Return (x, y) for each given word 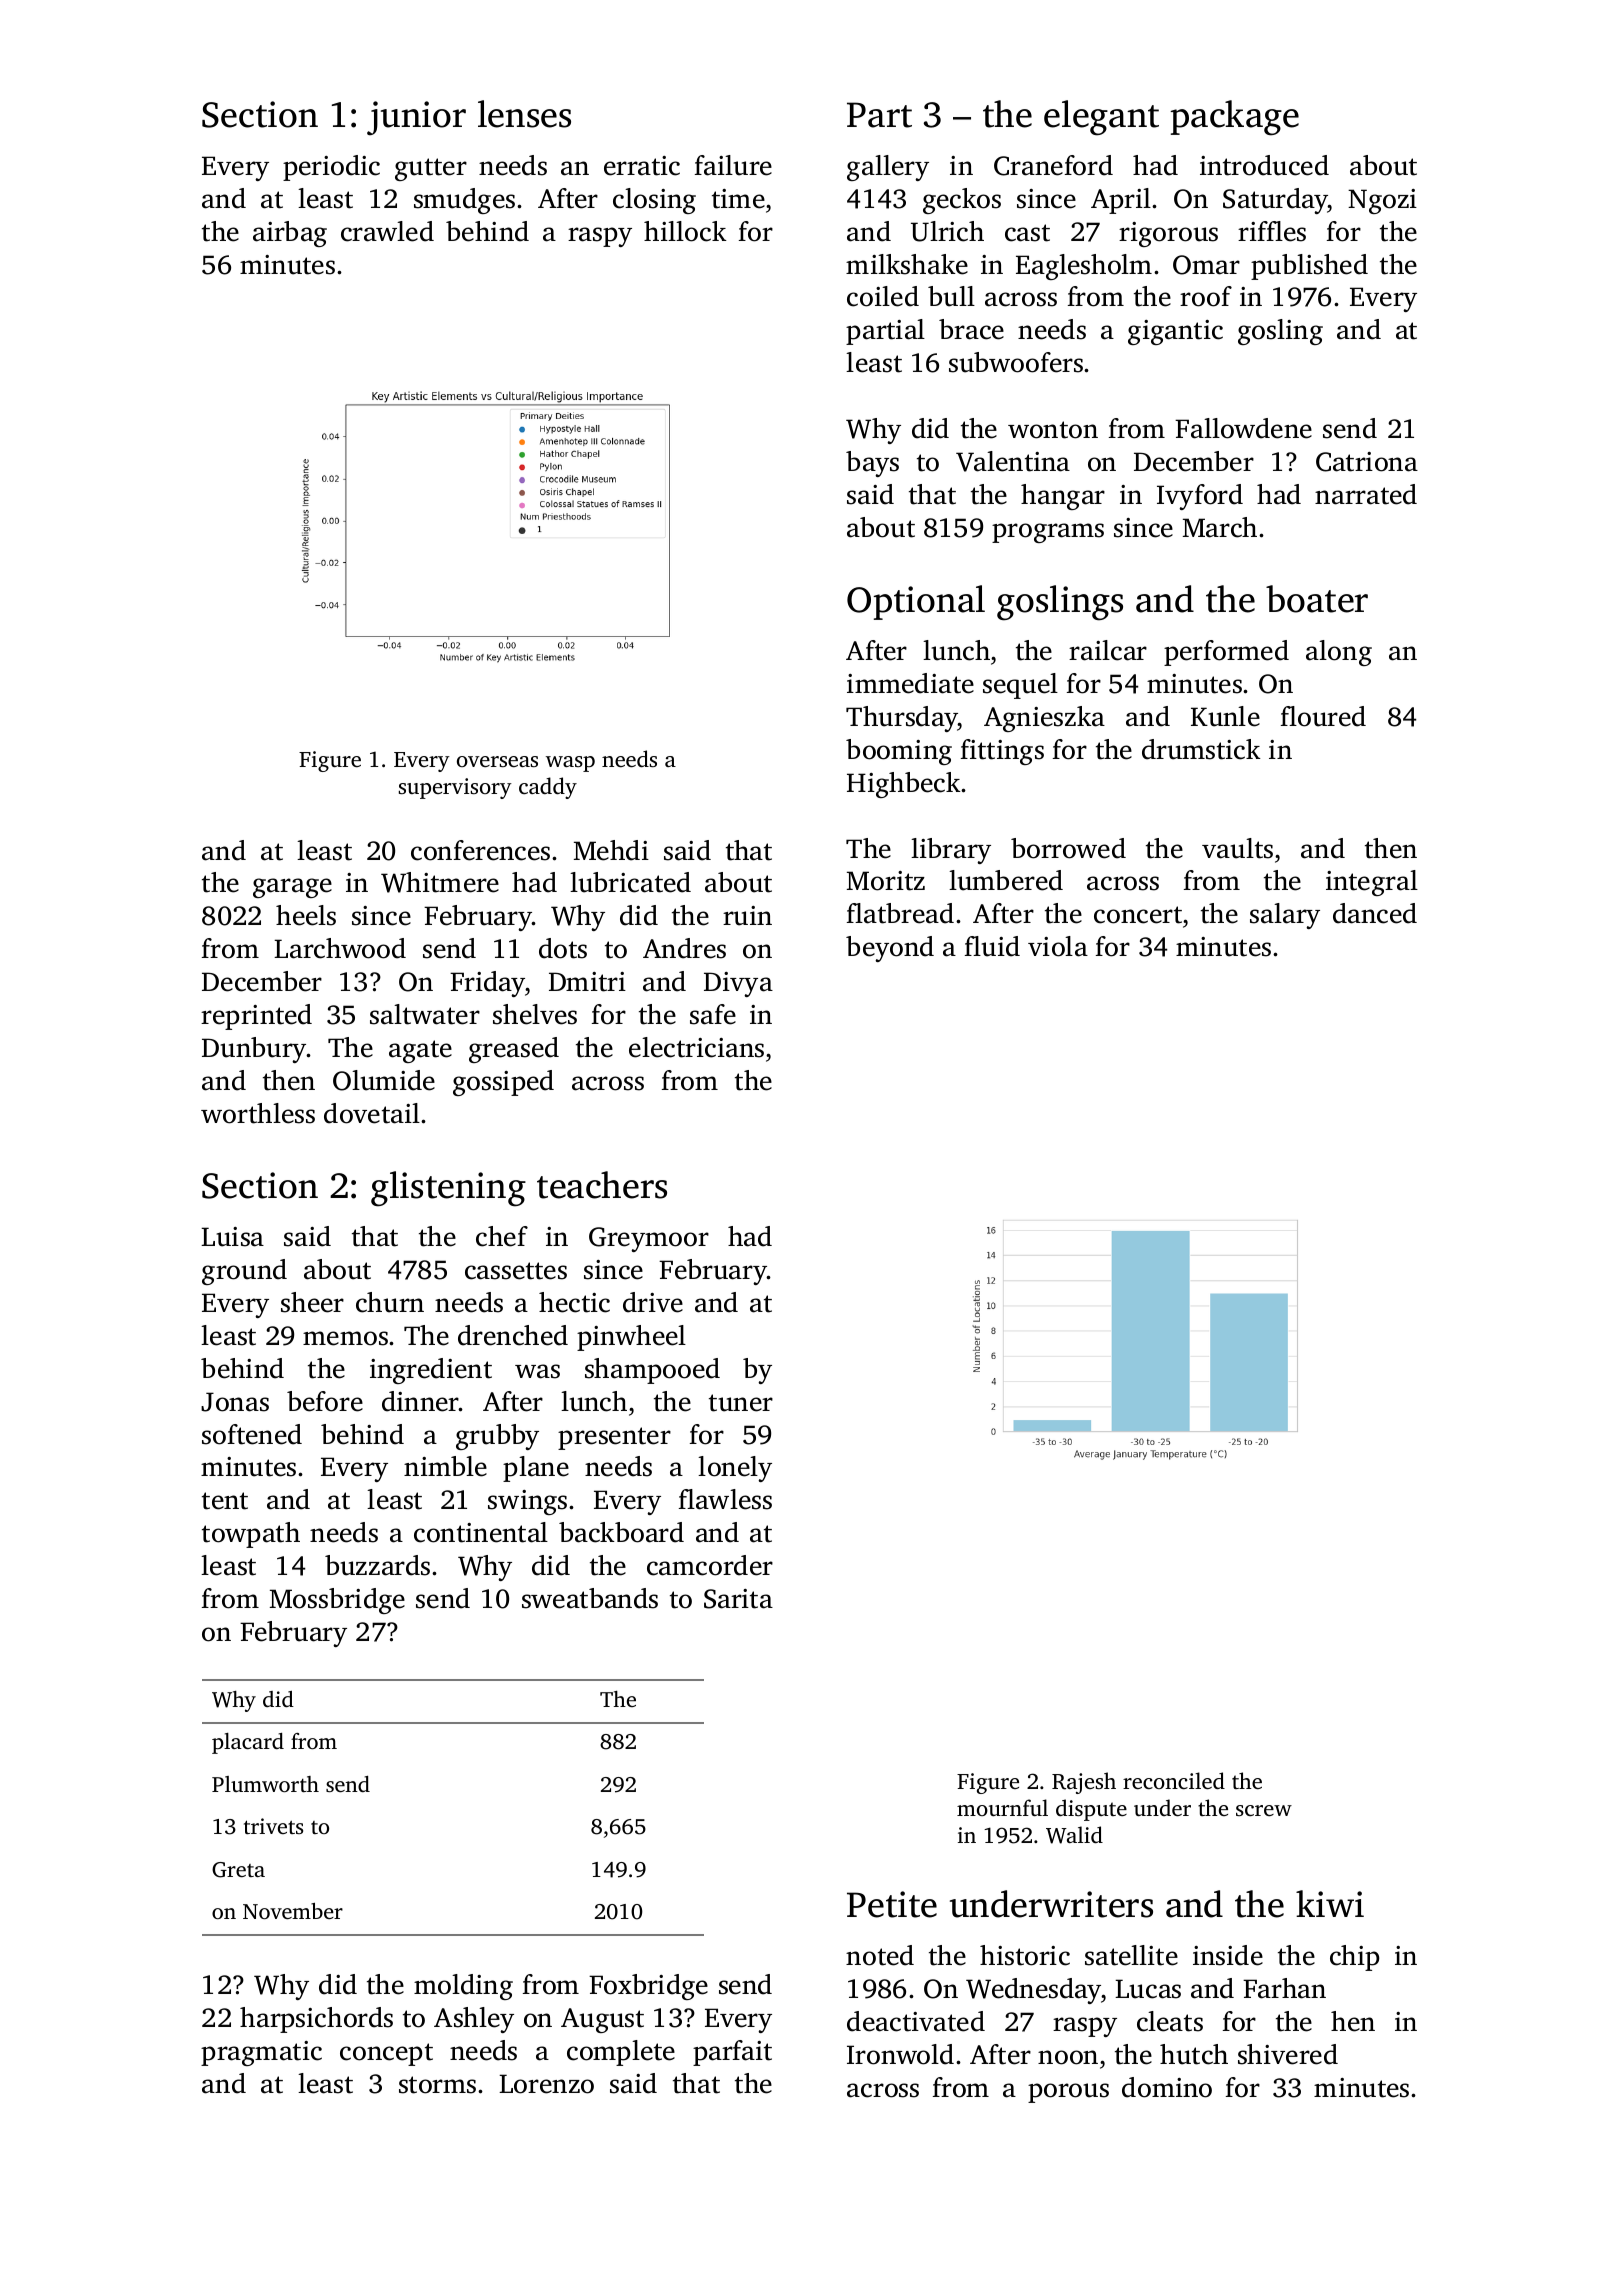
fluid (992, 946)
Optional (916, 602)
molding (463, 1987)
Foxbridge (648, 1987)
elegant (1101, 118)
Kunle (1225, 716)
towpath (251, 1535)
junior (416, 118)
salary (1285, 916)
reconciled (1174, 1780)
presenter (614, 1438)
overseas (497, 761)
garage (292, 888)
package (1234, 118)
